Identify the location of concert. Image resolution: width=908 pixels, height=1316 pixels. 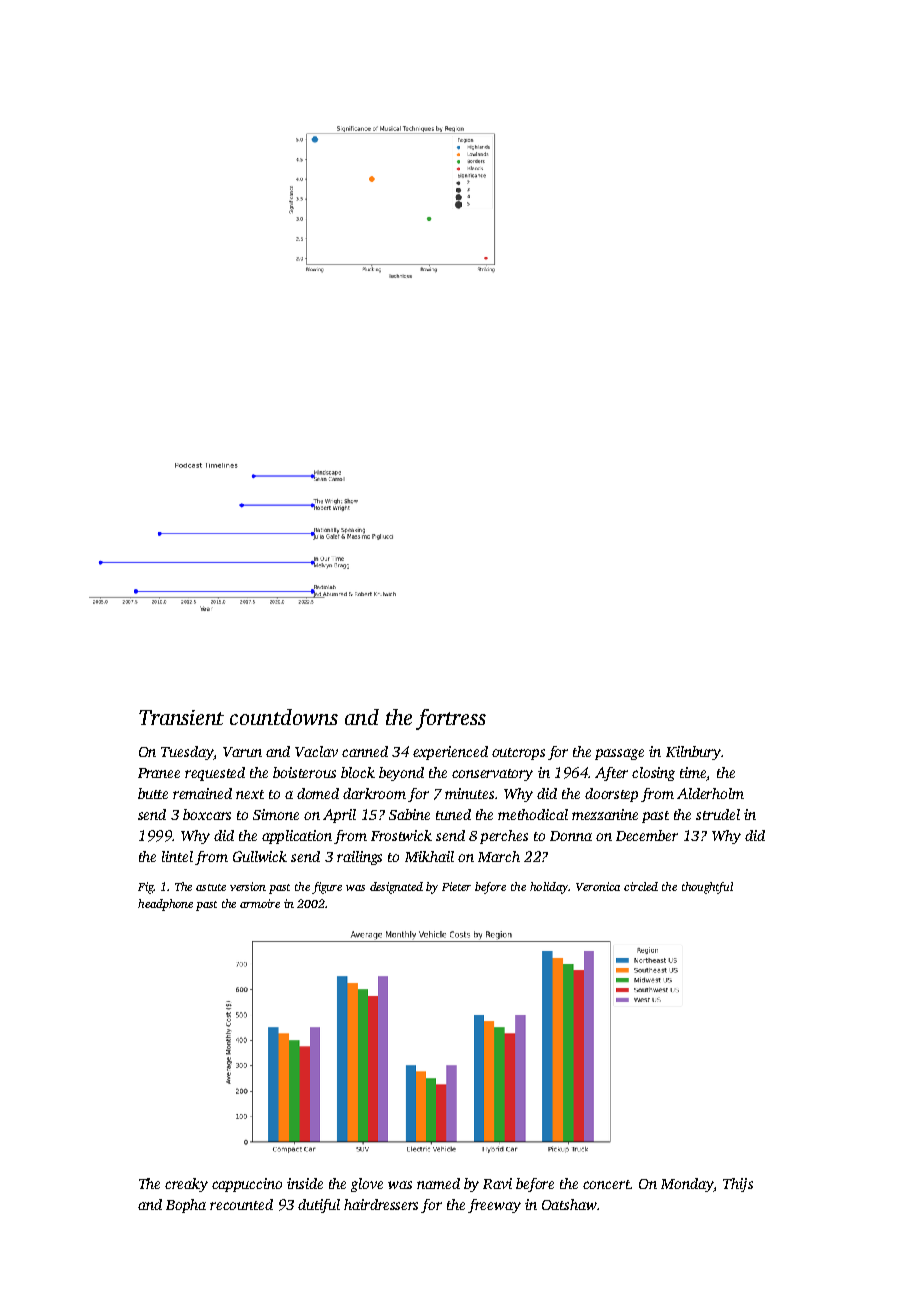
(606, 1184).
